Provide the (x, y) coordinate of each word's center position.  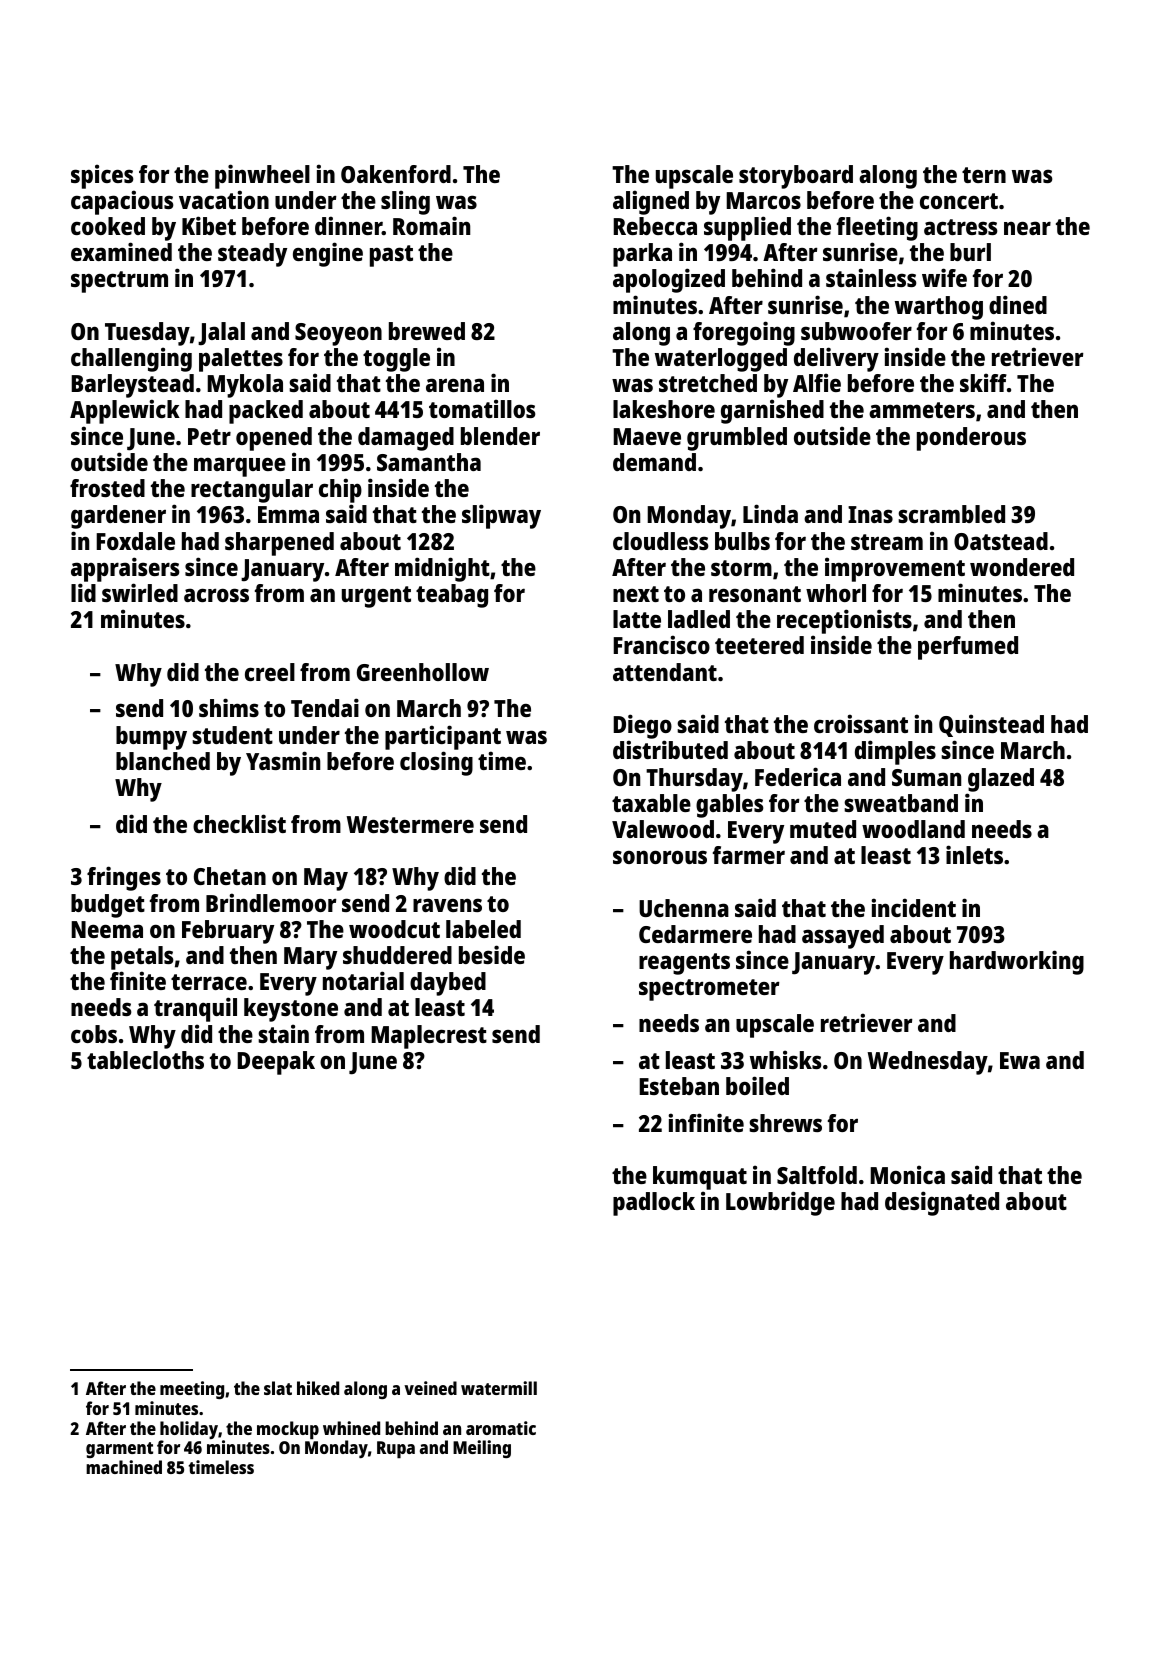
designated (942, 1203)
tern (984, 175)
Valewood (663, 829)
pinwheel (262, 176)
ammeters (922, 410)
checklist (239, 823)
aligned (651, 202)
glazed (1001, 780)
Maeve (647, 436)
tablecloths (145, 1060)
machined (124, 1467)
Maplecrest (429, 1037)
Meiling (482, 1449)
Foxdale (135, 541)
